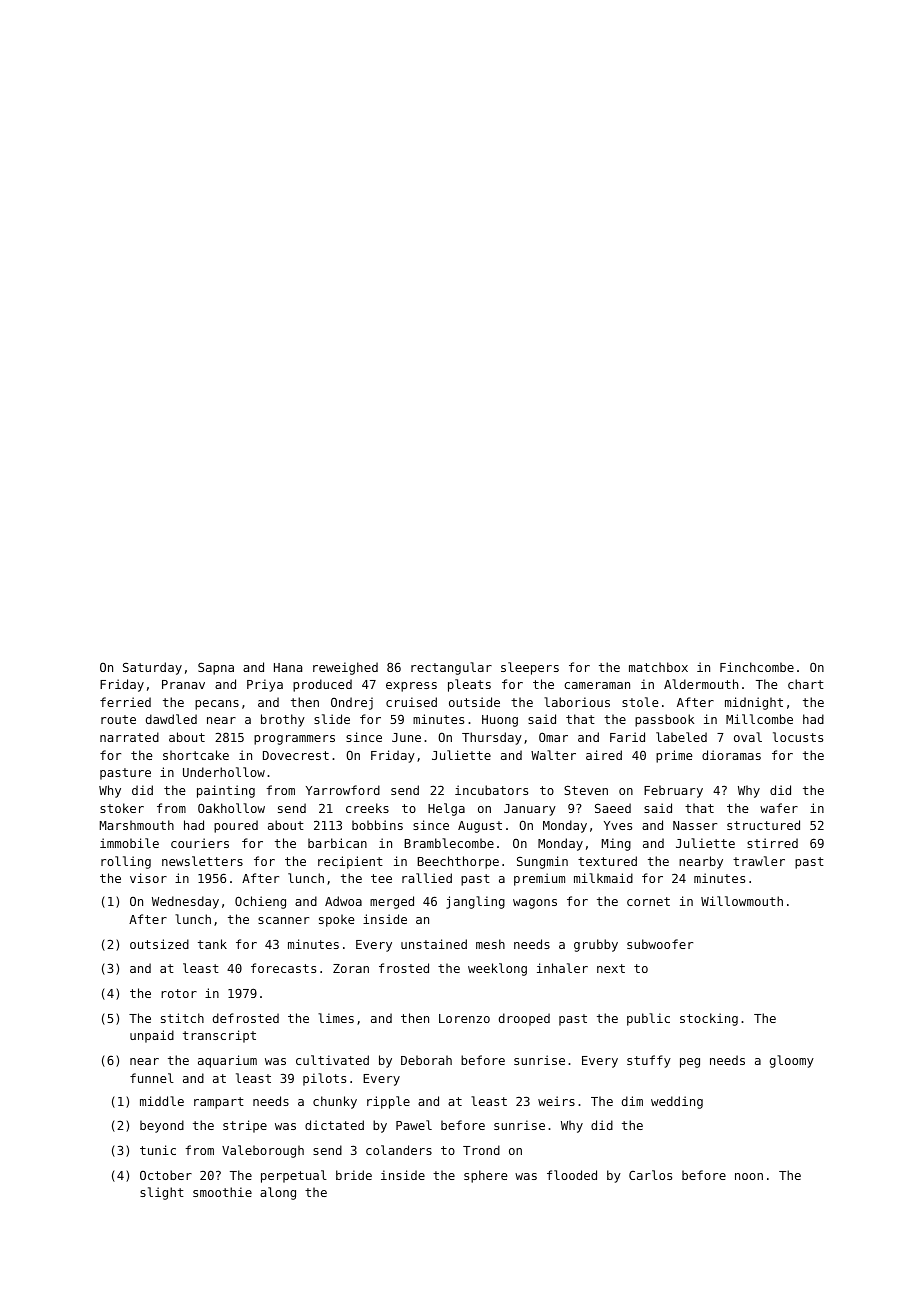 Image resolution: width=924 pixels, height=1314 pixels. Describe the element at coordinates (152, 668) in the screenshot. I see `Saturday` at that location.
